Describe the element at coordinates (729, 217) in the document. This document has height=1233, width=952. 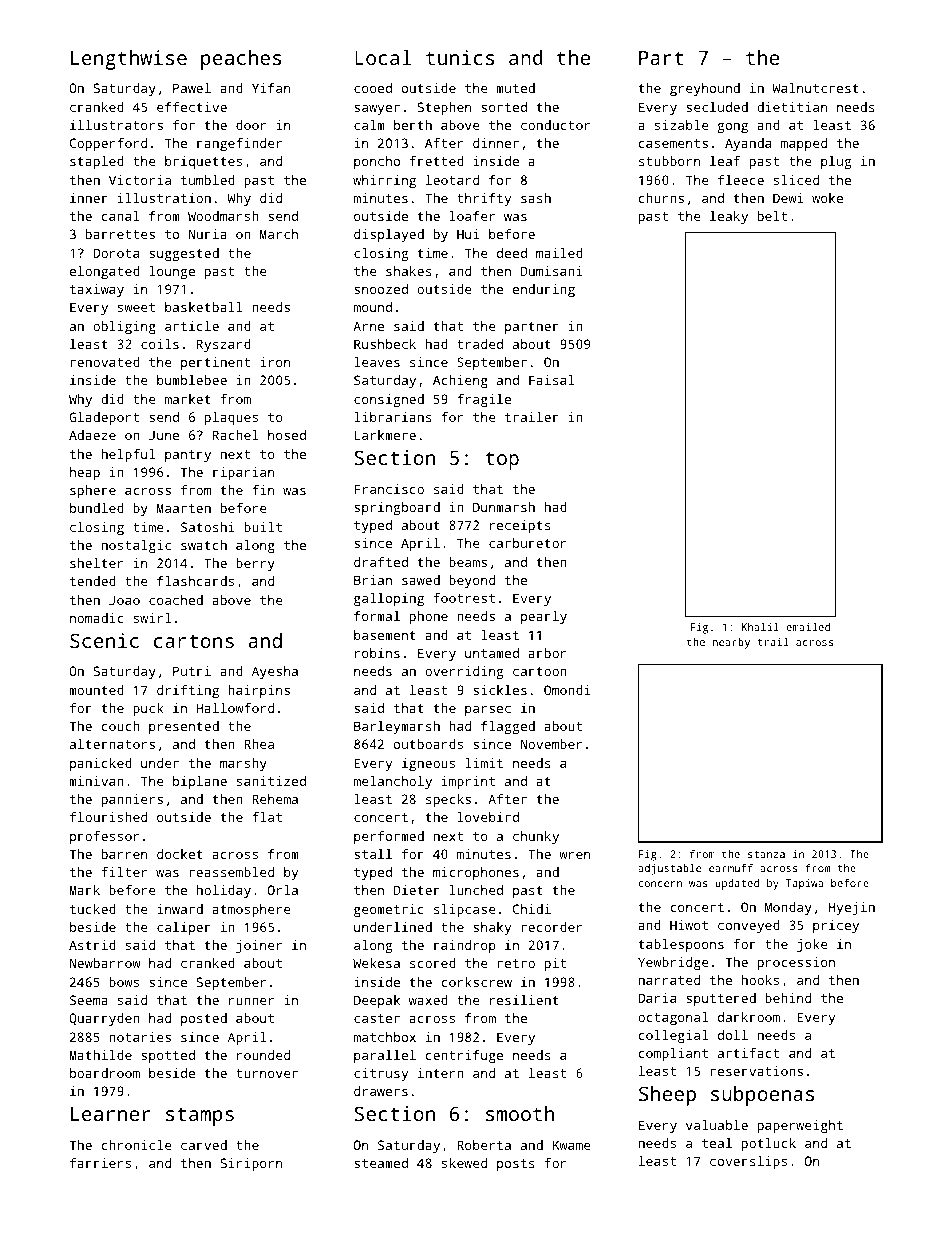
I see `leaky` at that location.
